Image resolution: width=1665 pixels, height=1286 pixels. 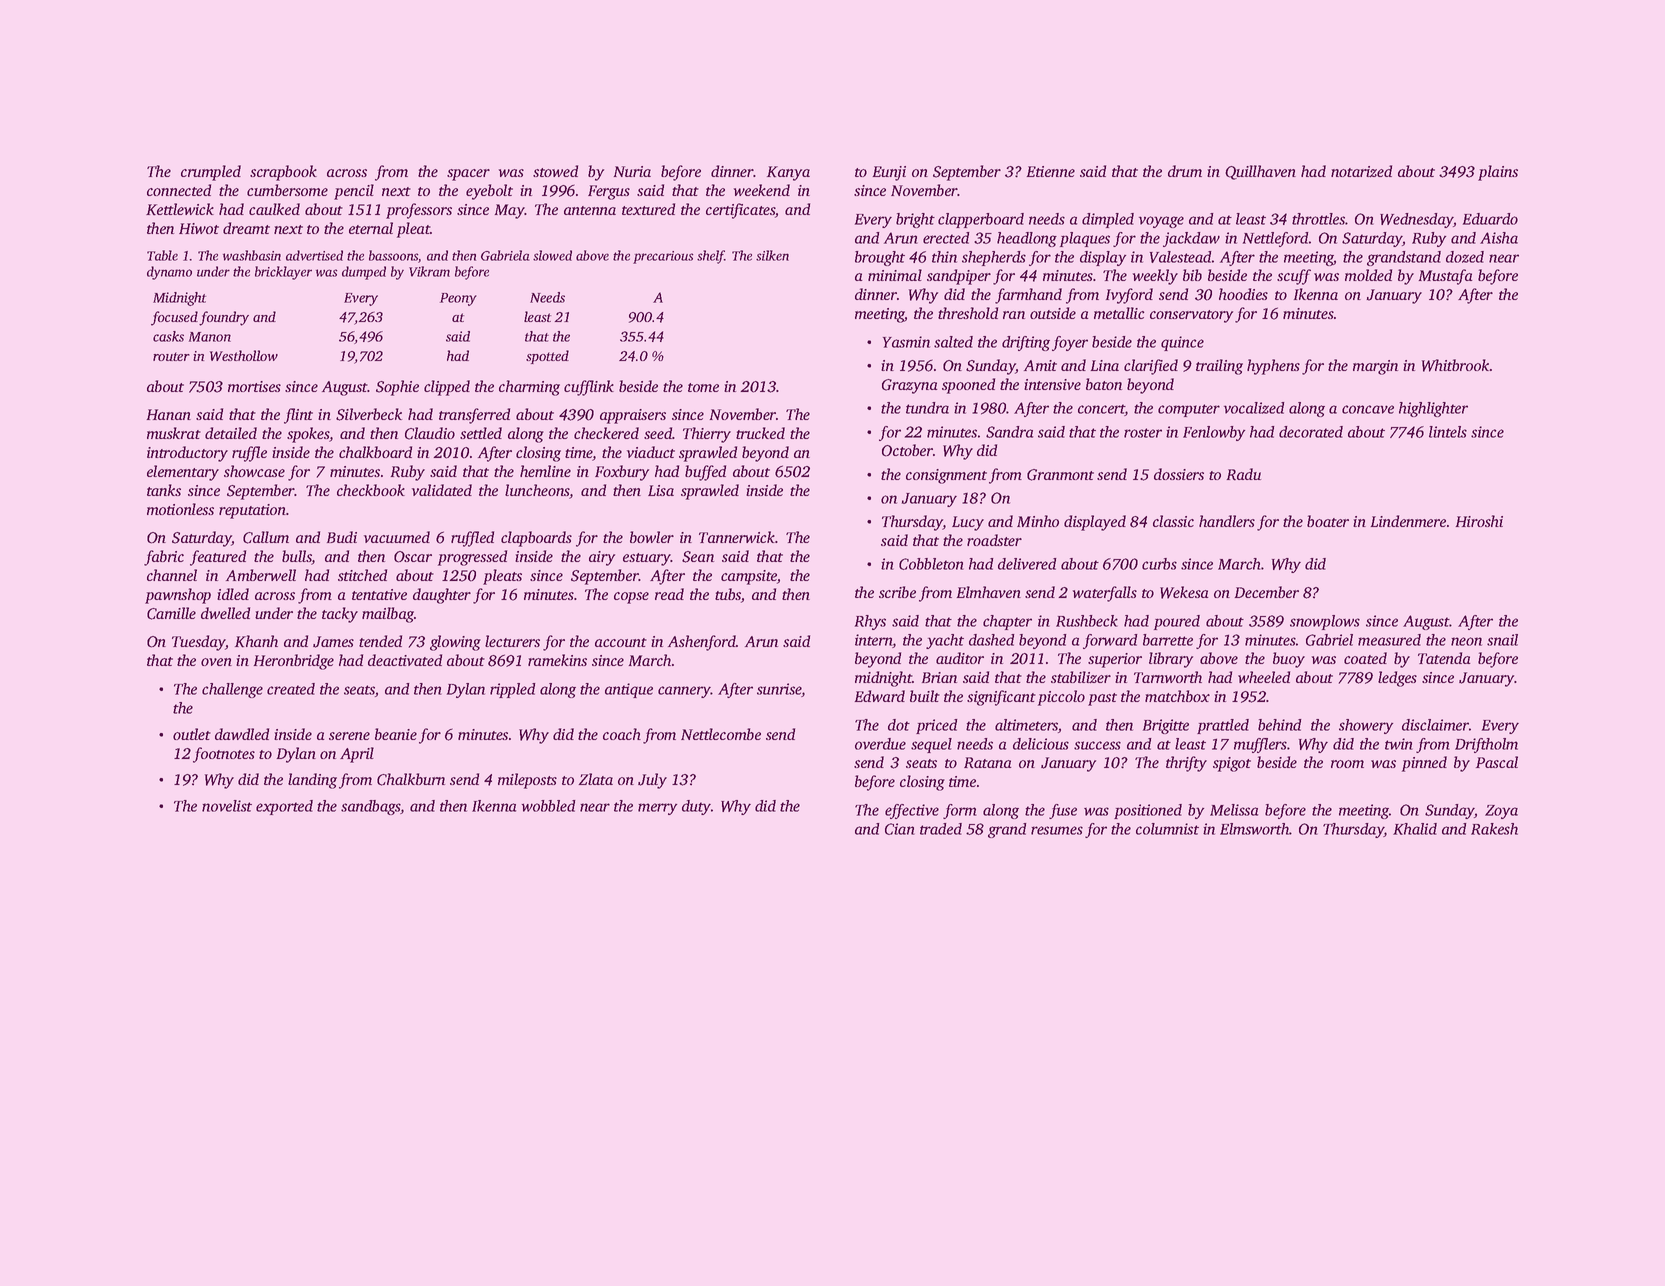 What do you see at coordinates (1456, 365) in the screenshot?
I see `Whitbrook` at bounding box center [1456, 365].
